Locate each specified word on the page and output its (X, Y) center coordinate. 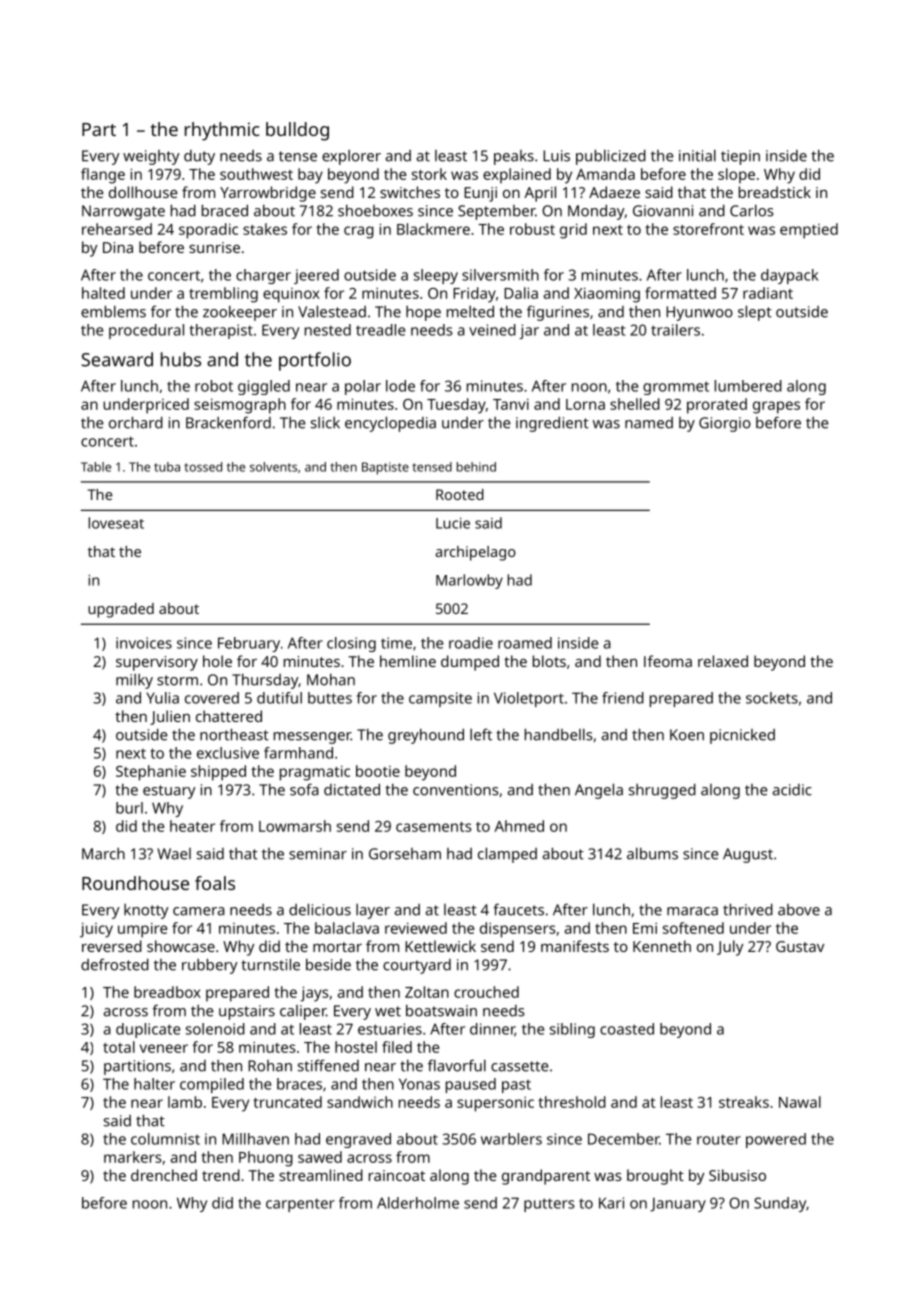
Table (96, 467)
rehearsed (117, 229)
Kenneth (662, 946)
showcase (181, 946)
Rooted (460, 494)
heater (192, 826)
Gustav (800, 946)
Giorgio (725, 424)
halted (103, 293)
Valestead (332, 311)
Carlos (751, 211)
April (540, 194)
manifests (575, 946)
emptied (809, 231)
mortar (337, 947)
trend (221, 1175)
